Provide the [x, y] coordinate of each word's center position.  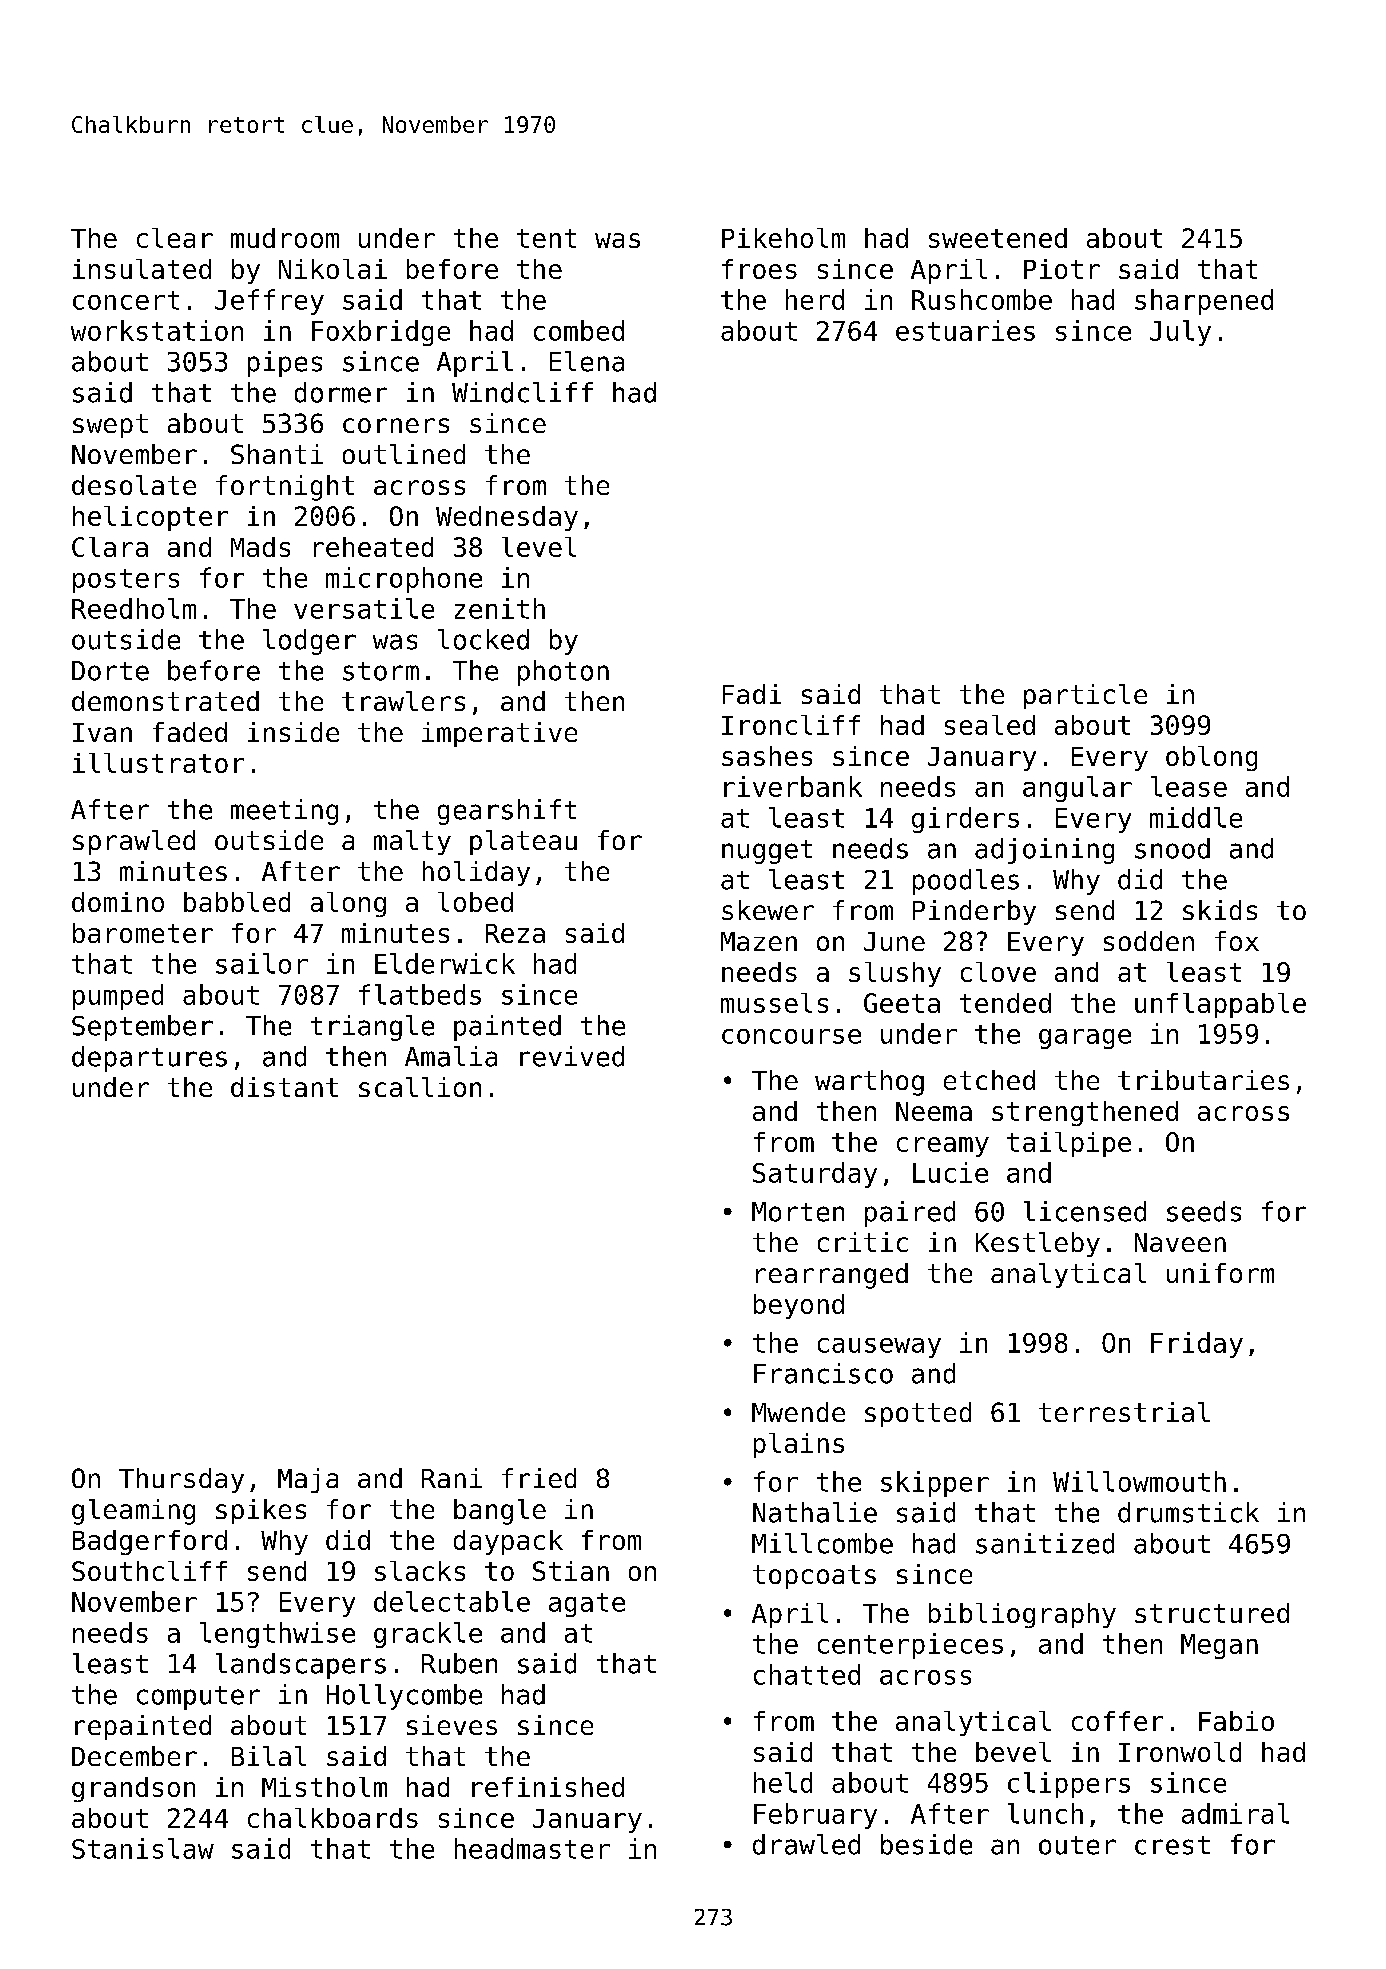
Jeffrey [269, 302]
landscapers [301, 1666]
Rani [452, 1478]
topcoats [814, 1577]
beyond [799, 1306]
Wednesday [507, 518]
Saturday [815, 1175]
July [1180, 333]
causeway [879, 1348]
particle [1085, 696]
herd [815, 299]
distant [284, 1087]
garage [1085, 1039]
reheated [373, 547]
